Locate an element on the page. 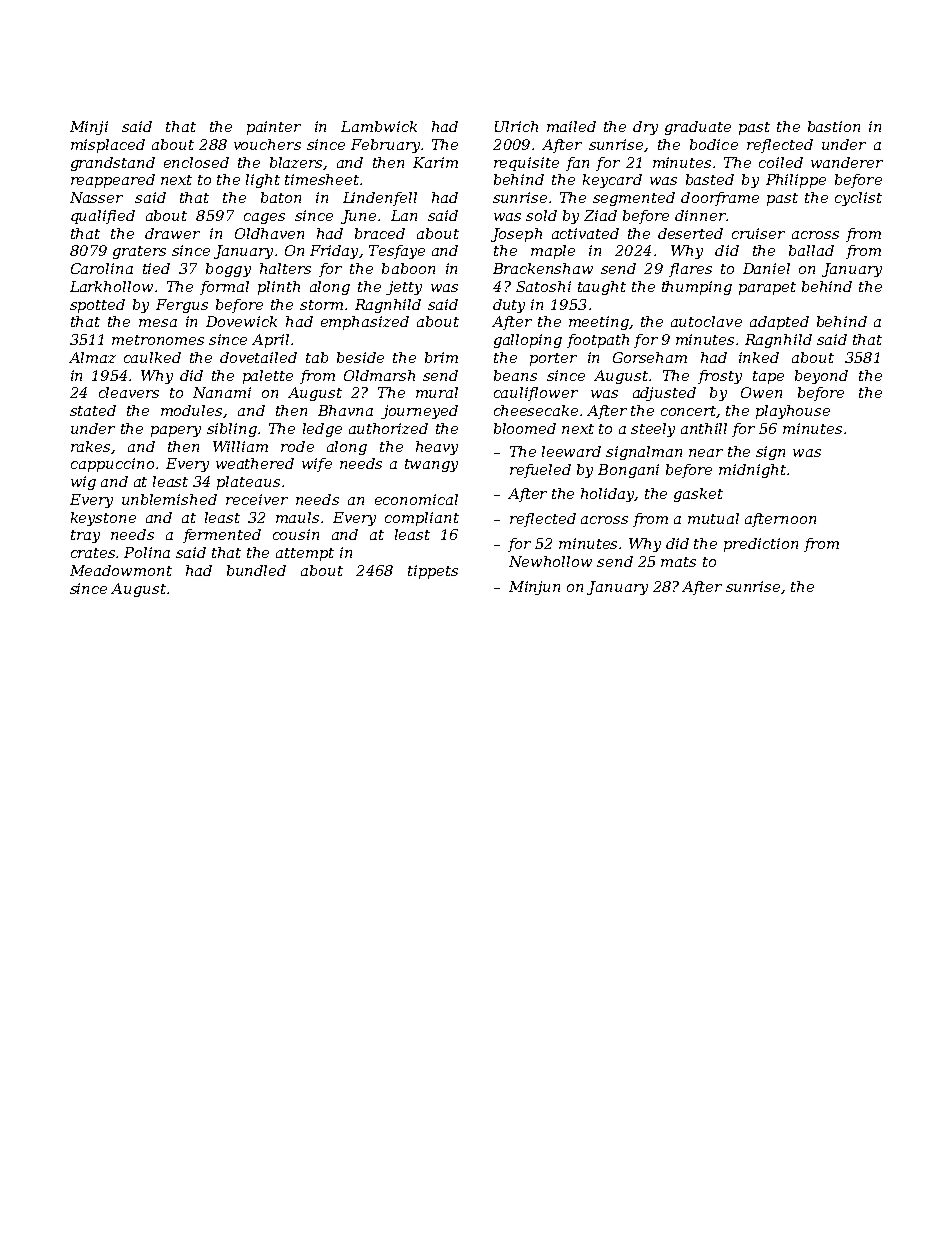  mailed is located at coordinates (571, 126).
